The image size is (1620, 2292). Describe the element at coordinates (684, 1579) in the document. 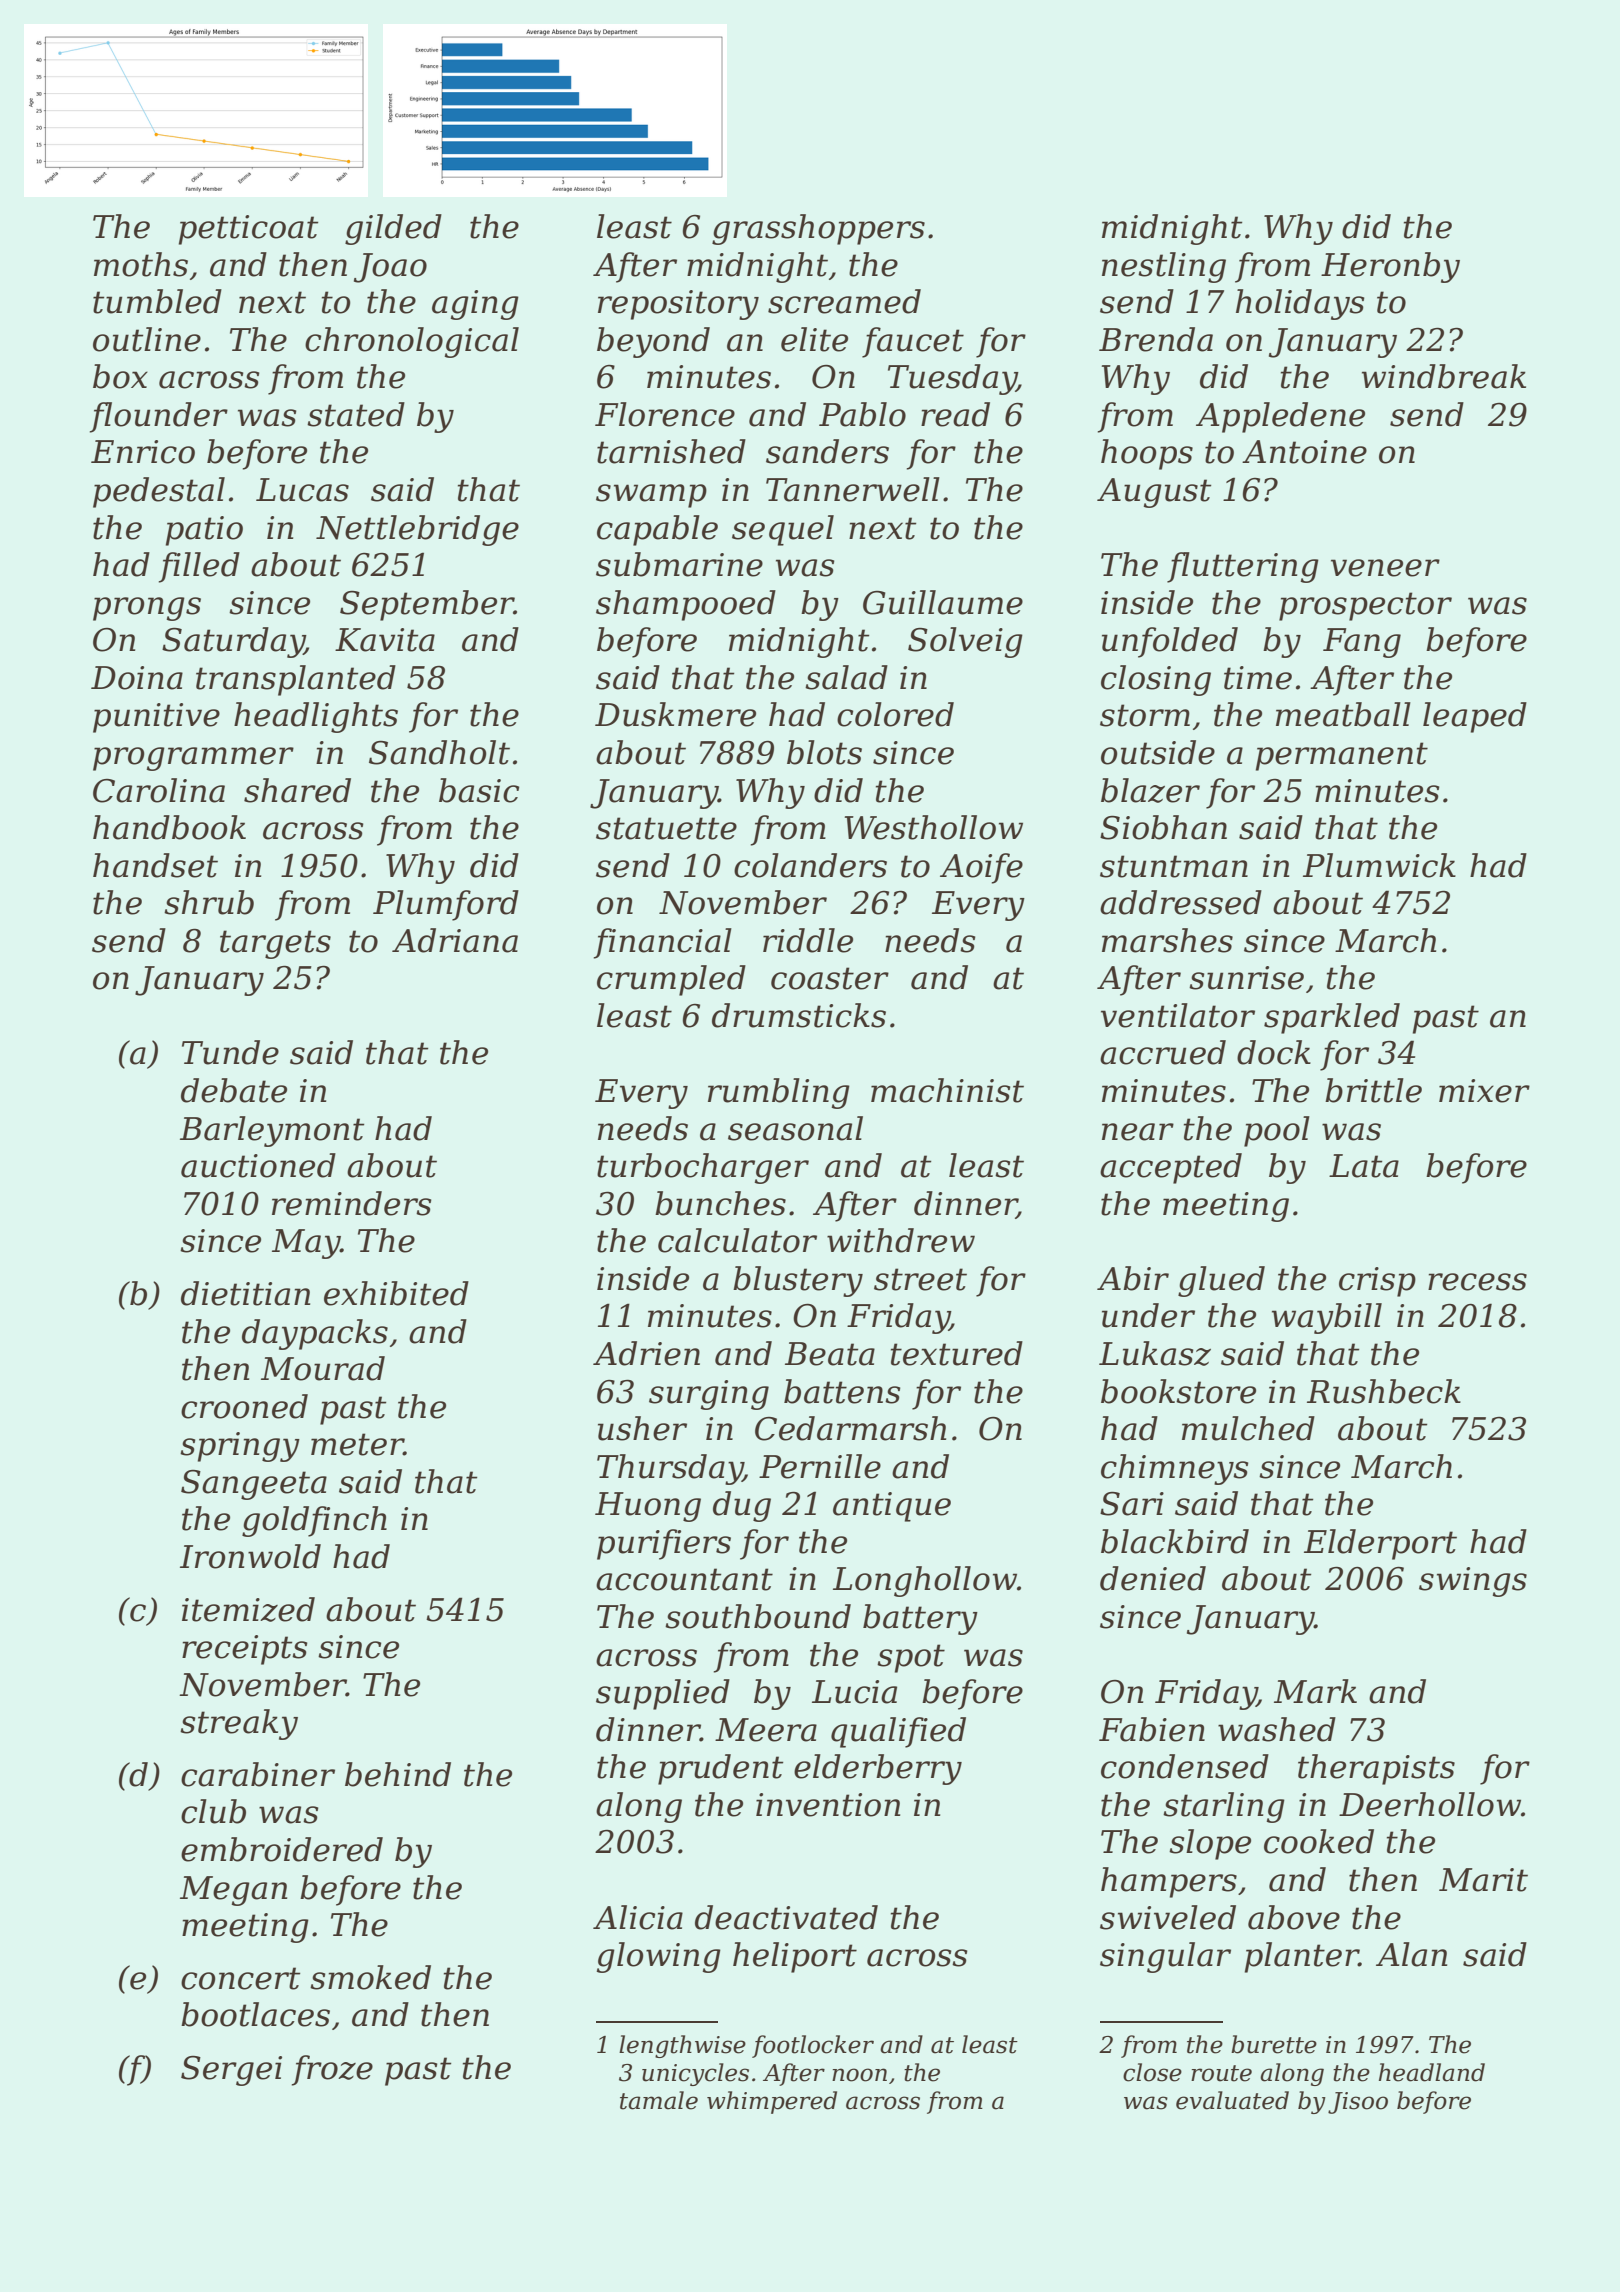

I see `accountant` at that location.
